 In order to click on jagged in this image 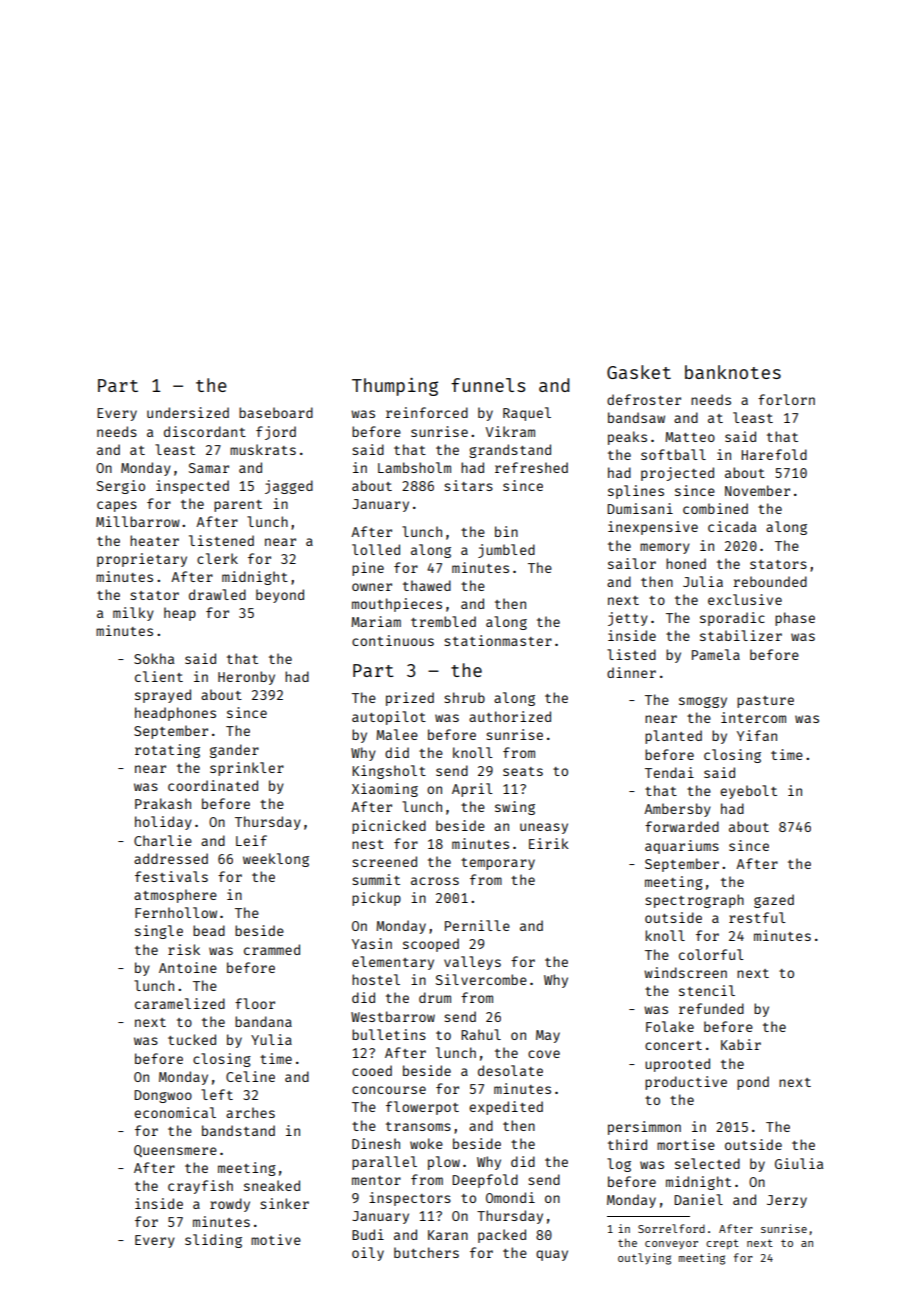, I will do `click(289, 487)`.
